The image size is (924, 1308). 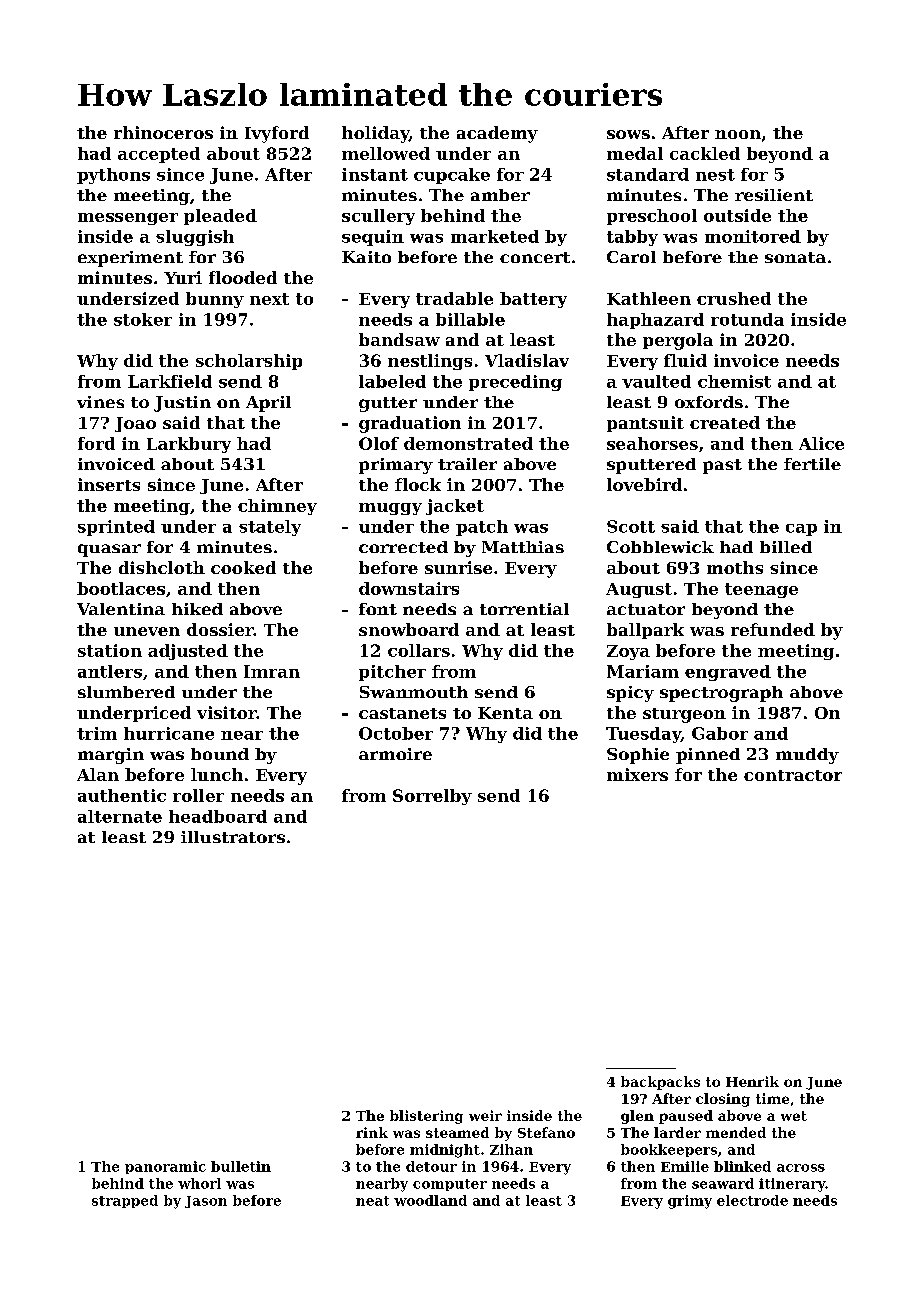 What do you see at coordinates (233, 837) in the screenshot?
I see `illustrators` at bounding box center [233, 837].
